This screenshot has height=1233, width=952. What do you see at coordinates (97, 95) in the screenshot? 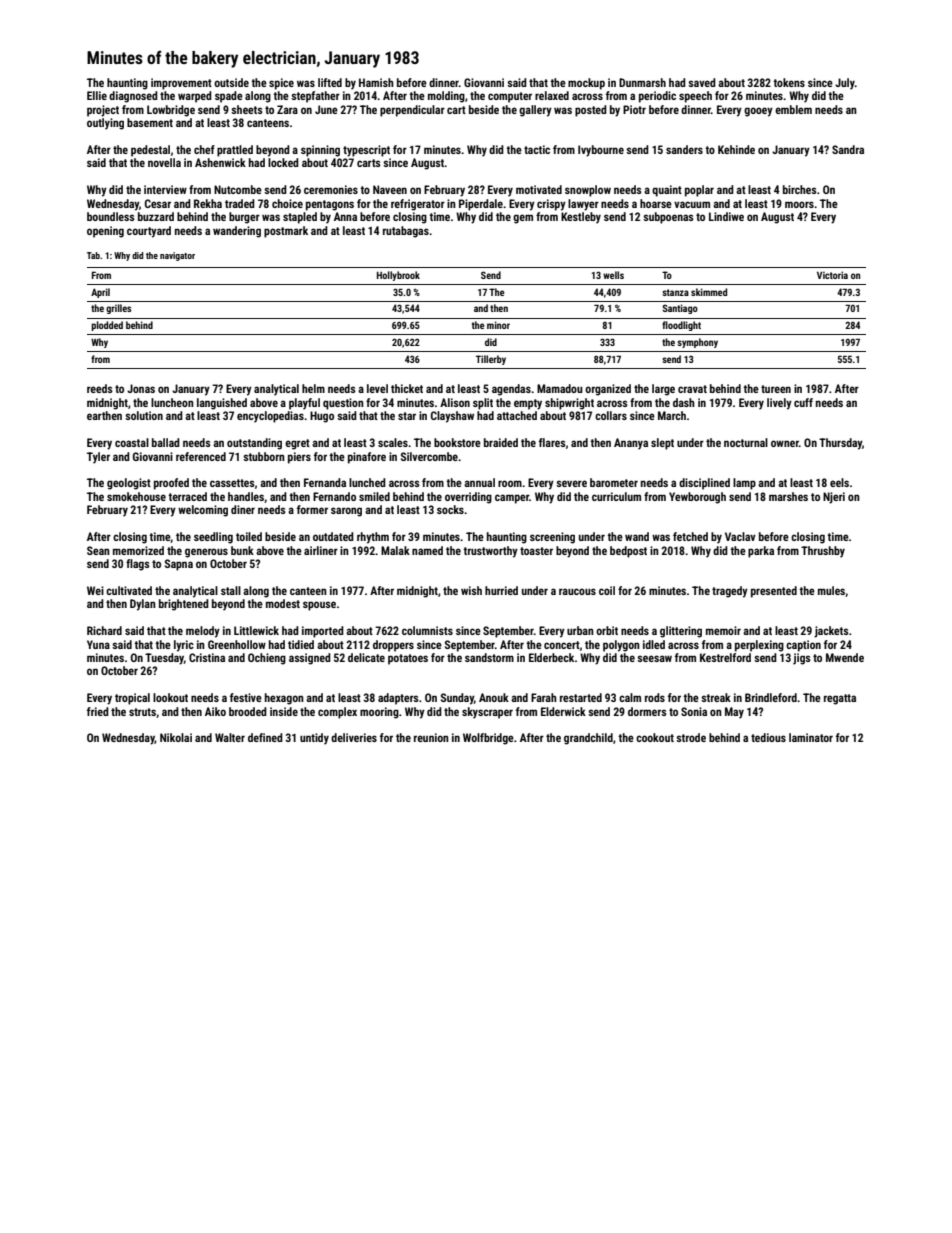
I see `Ellie` at bounding box center [97, 95].
